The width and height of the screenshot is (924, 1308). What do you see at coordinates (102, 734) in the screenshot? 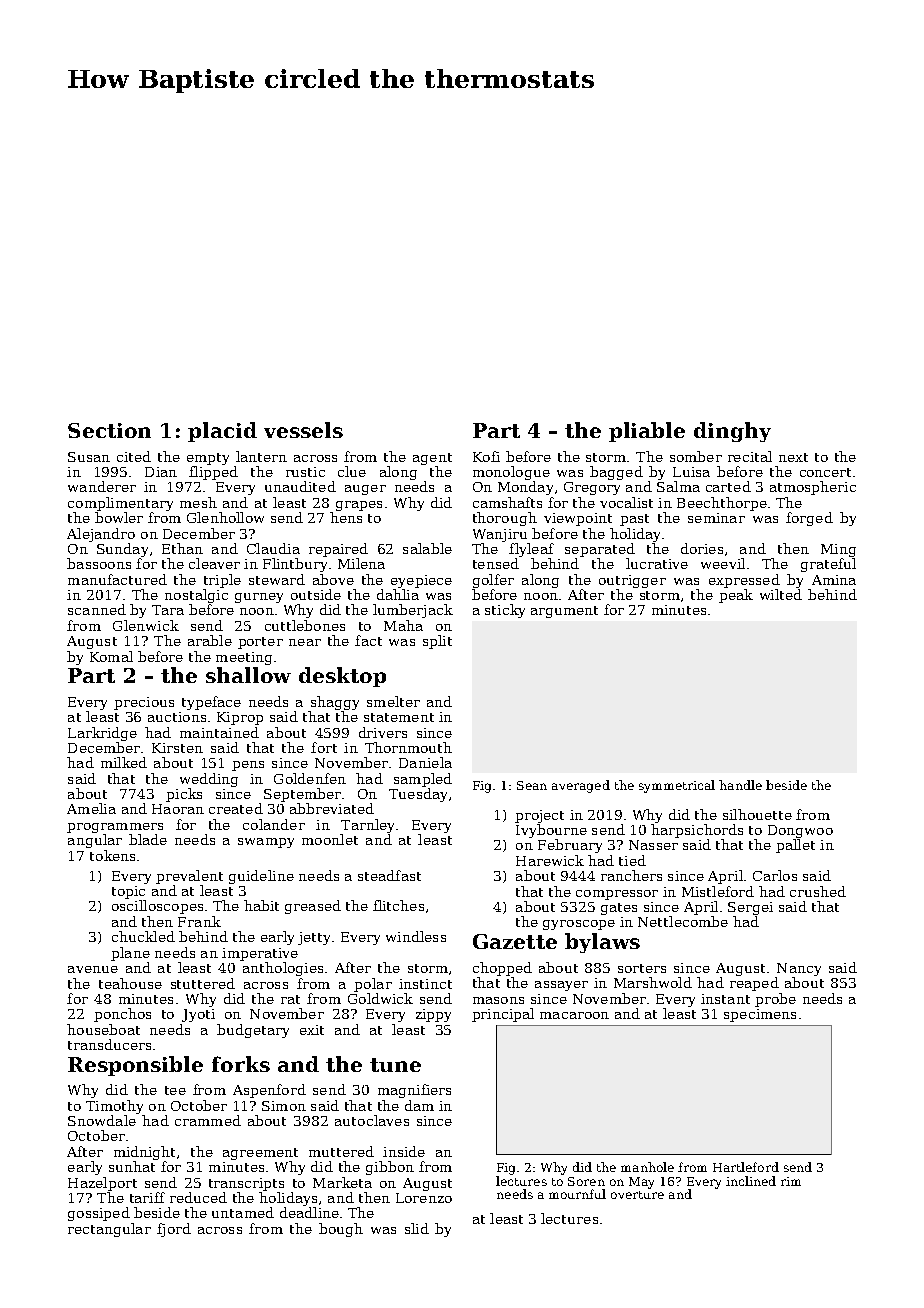
I see `Larkridge` at bounding box center [102, 734].
